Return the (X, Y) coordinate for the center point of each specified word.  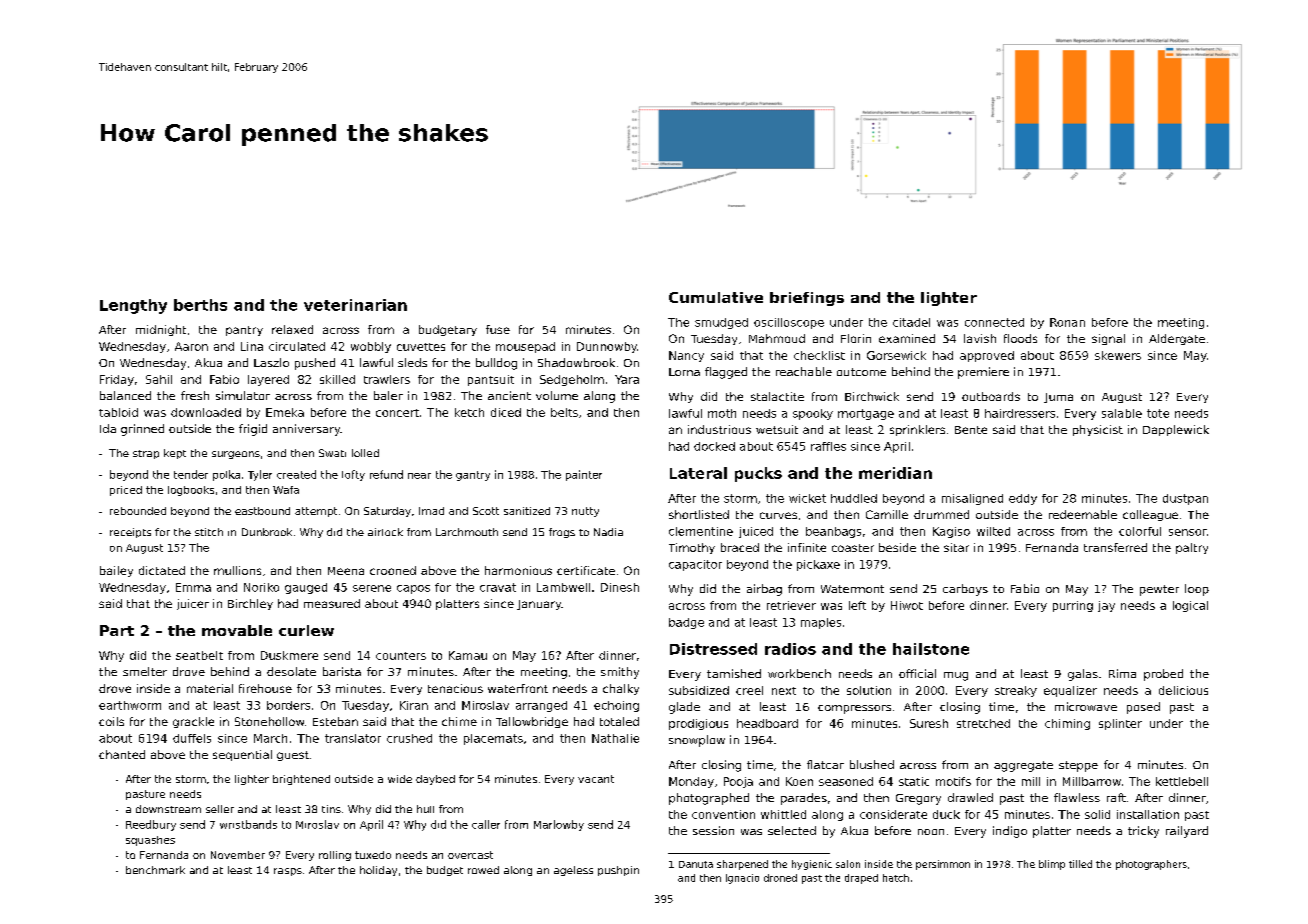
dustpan (1185, 499)
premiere (983, 373)
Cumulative (716, 297)
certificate (586, 570)
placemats (493, 739)
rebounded (138, 511)
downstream (168, 809)
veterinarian (355, 305)
